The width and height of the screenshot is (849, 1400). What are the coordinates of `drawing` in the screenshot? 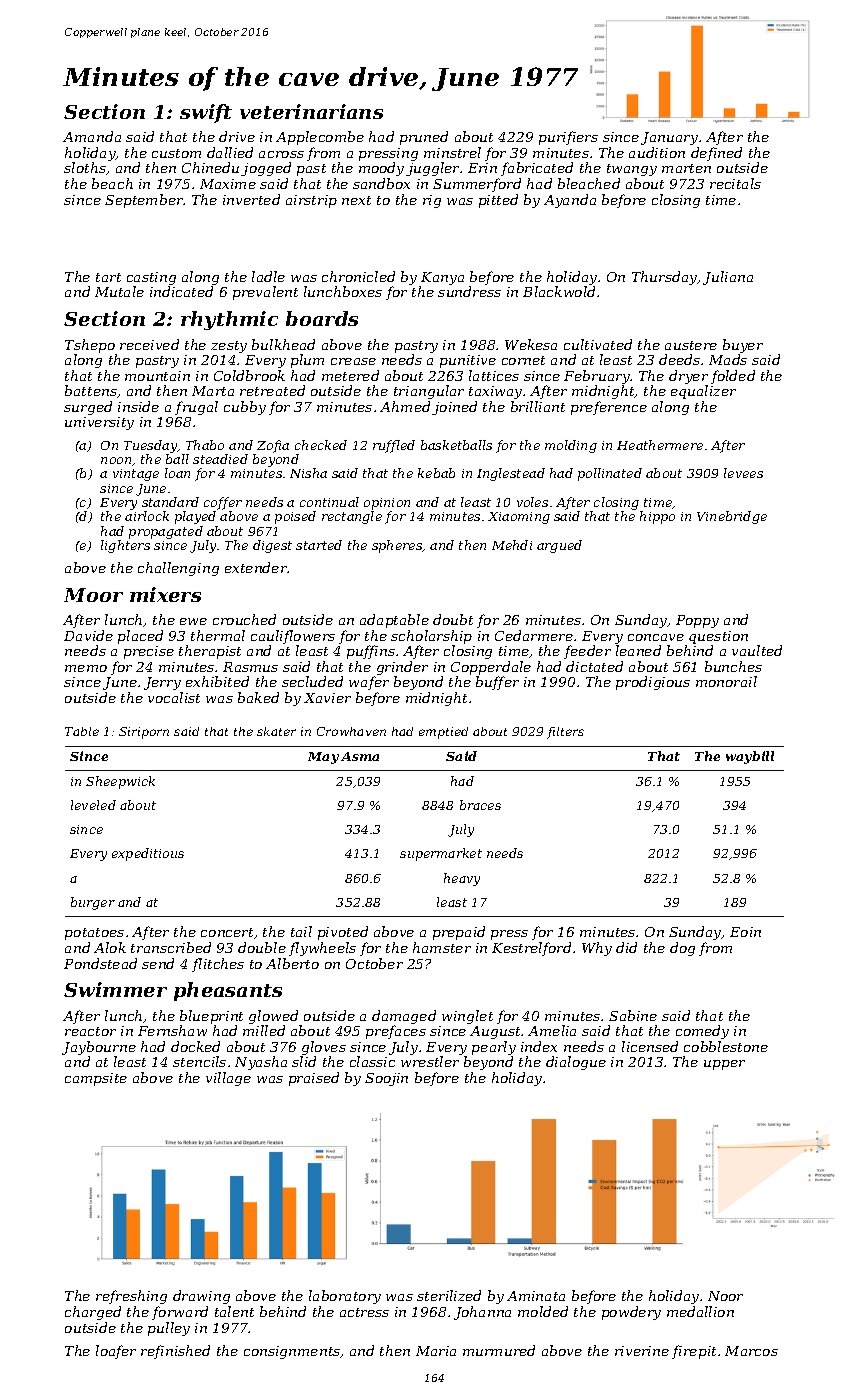 It's located at (201, 1297).
